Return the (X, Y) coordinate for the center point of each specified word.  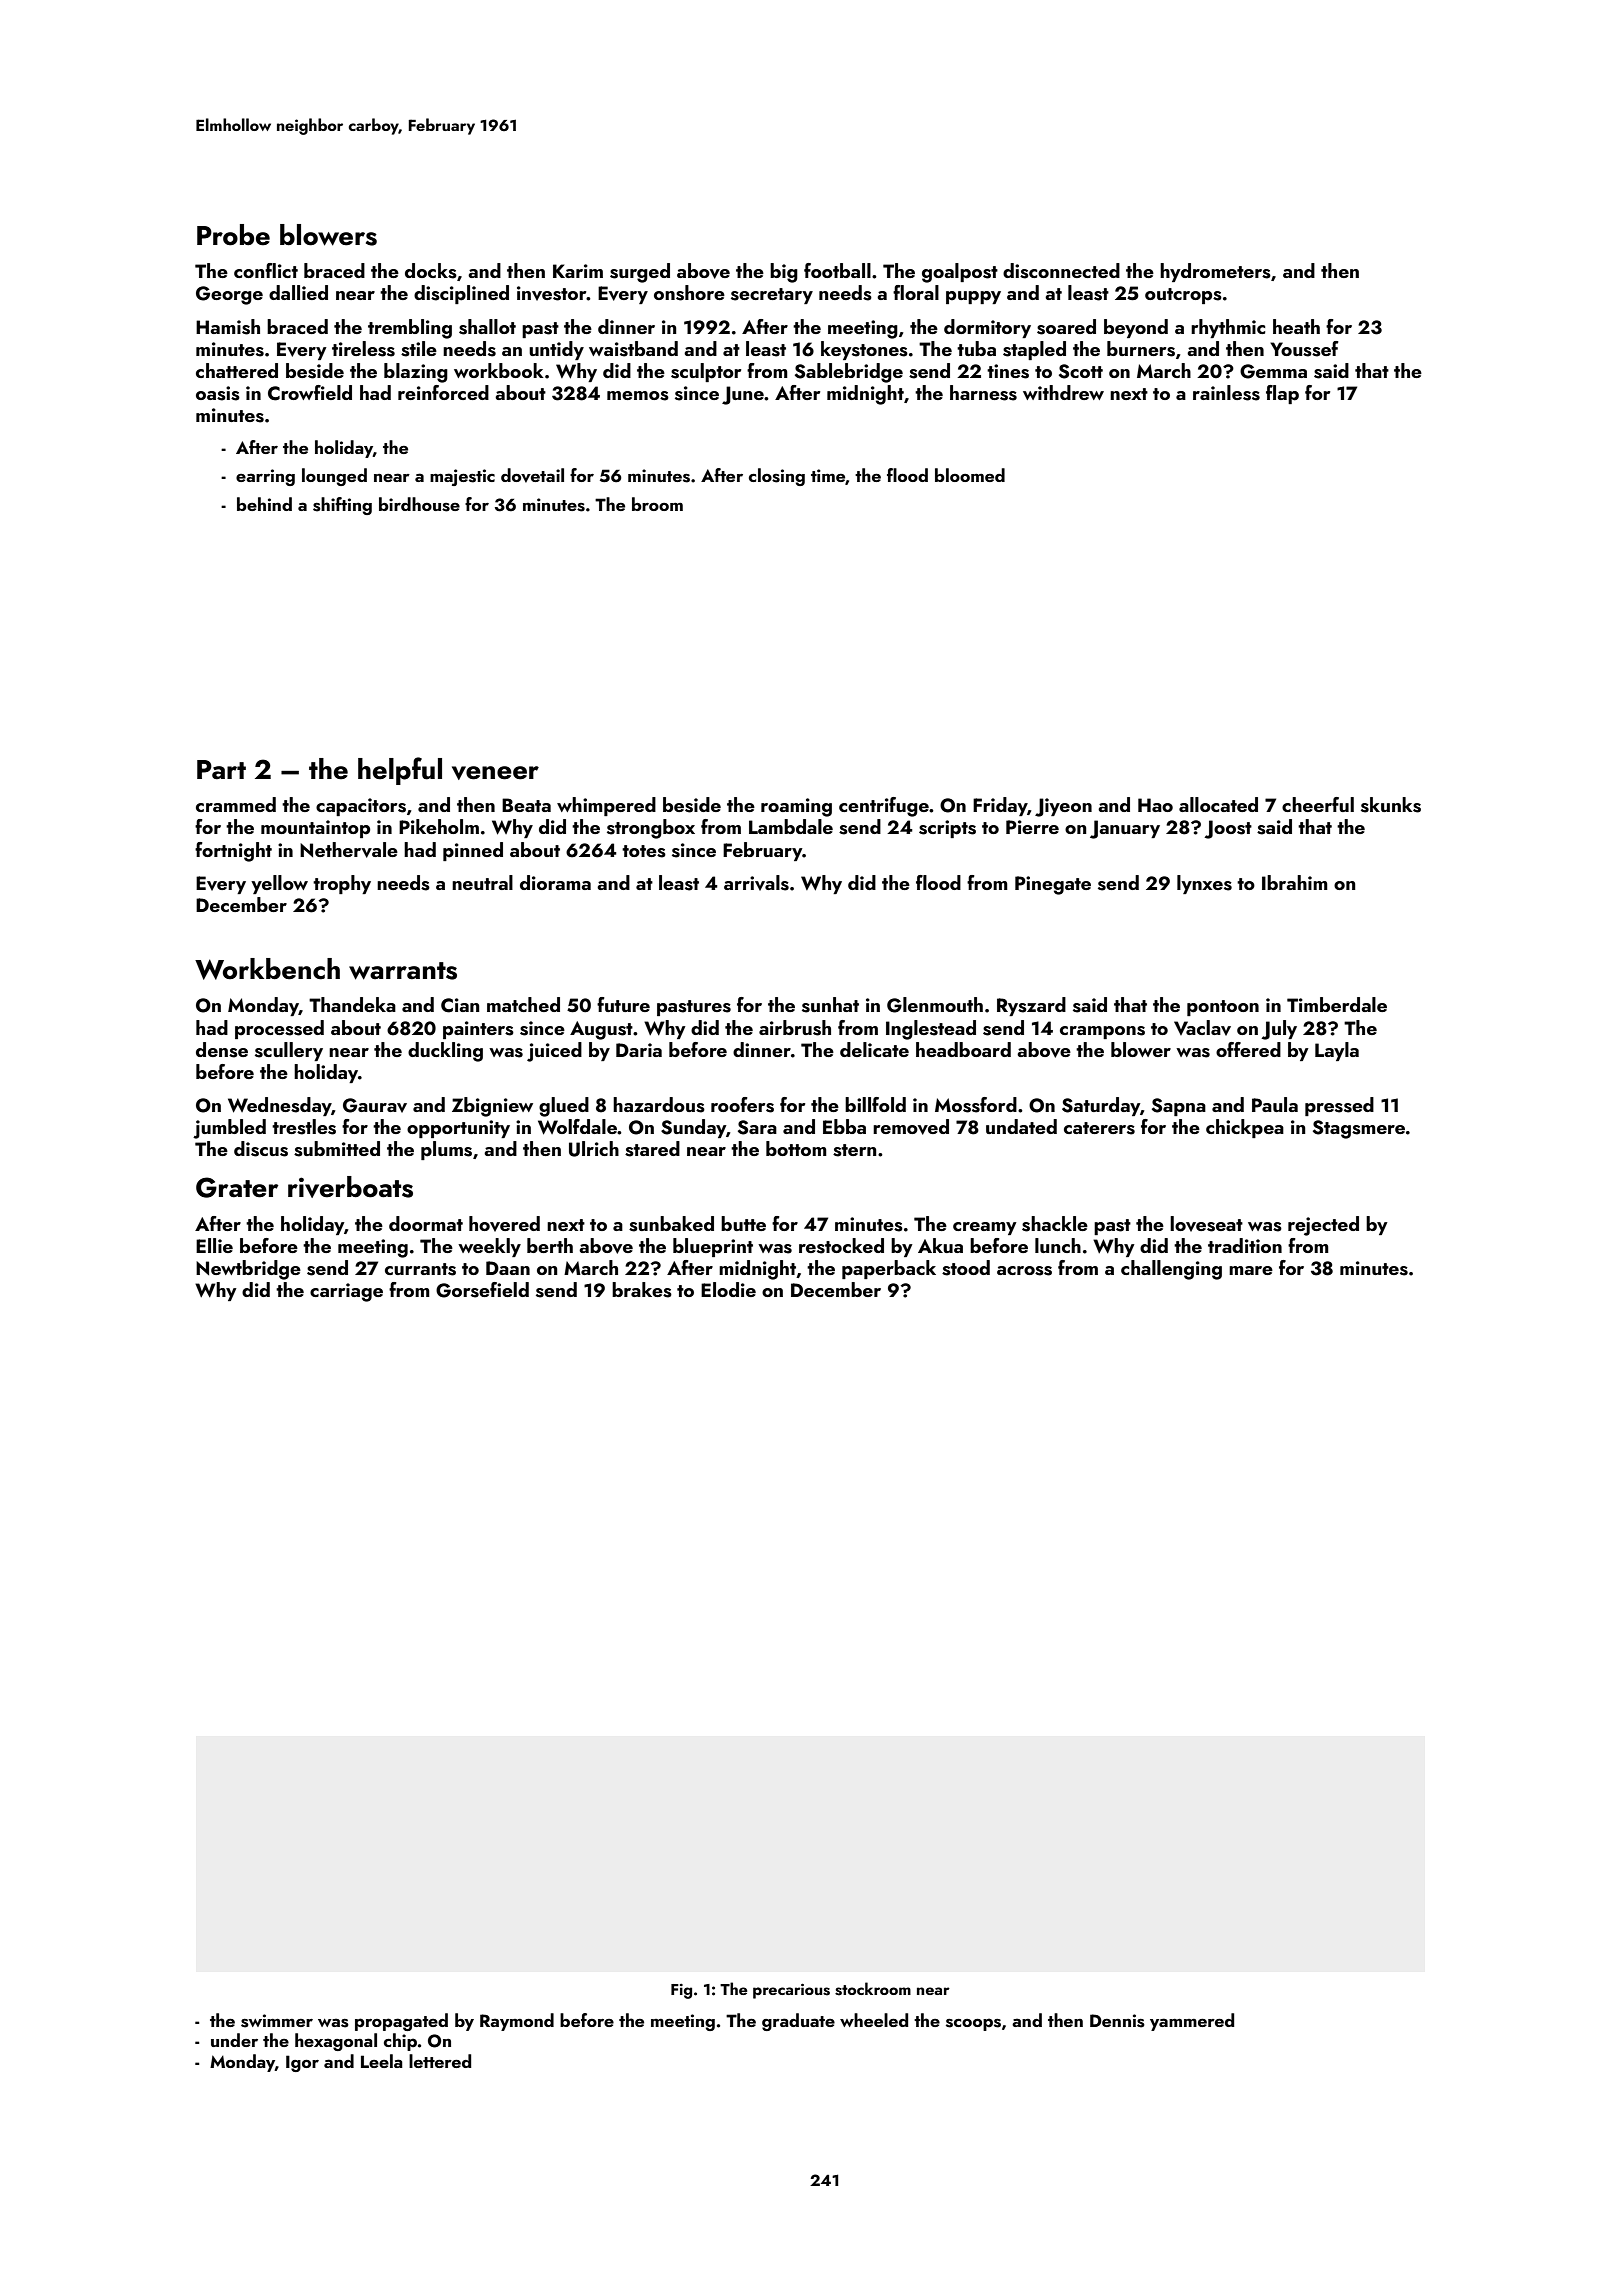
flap (1282, 394)
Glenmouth (935, 1005)
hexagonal (336, 2042)
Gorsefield (482, 1290)
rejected (1323, 1226)
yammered (1192, 2022)
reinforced (443, 392)
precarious (791, 1991)
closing (777, 477)
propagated (401, 2022)
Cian (460, 1005)
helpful (400, 771)
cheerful (1318, 804)
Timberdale (1337, 1004)
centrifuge (884, 807)
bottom (796, 1148)
